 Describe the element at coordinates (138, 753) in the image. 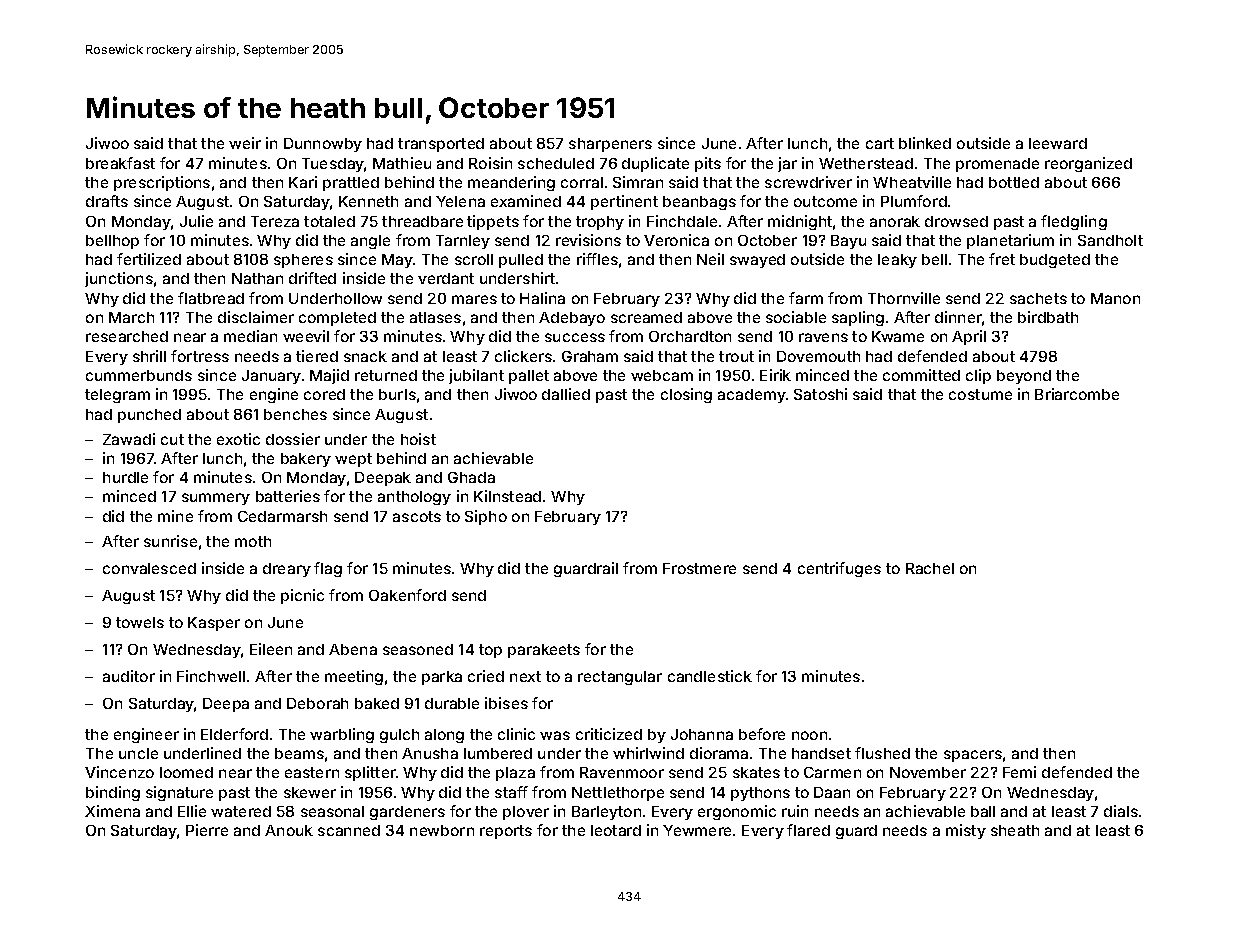

I see `uncle` at that location.
